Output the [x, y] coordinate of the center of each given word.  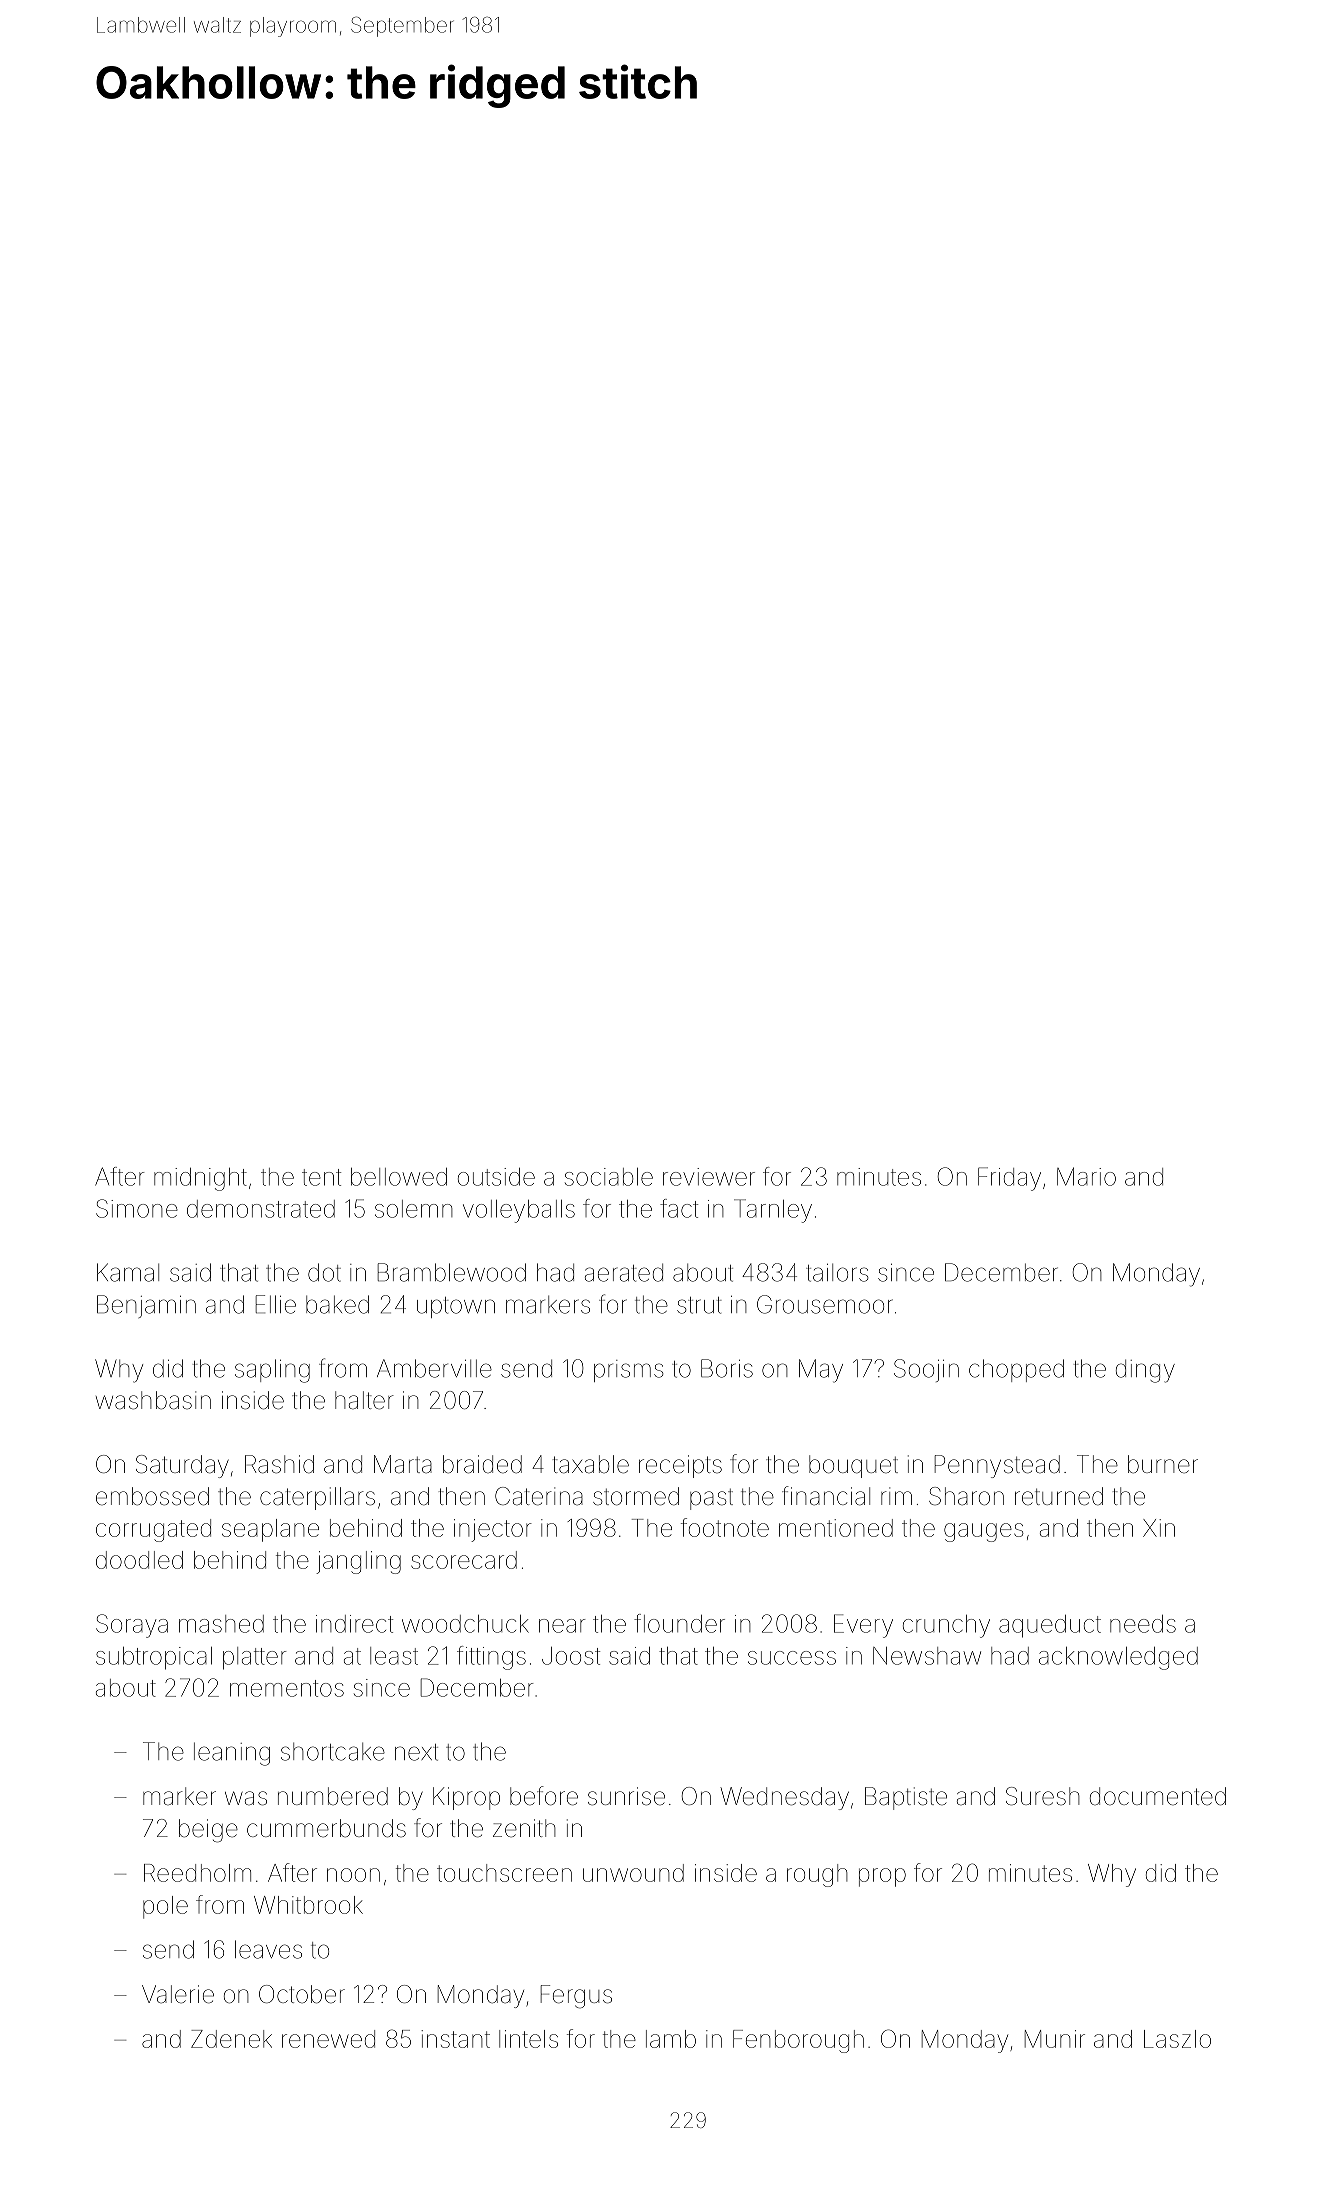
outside [496, 1177]
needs [1143, 1624]
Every [863, 1626]
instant [455, 2039]
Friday [1009, 1179]
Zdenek [231, 2039]
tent [321, 1177]
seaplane [270, 1530]
